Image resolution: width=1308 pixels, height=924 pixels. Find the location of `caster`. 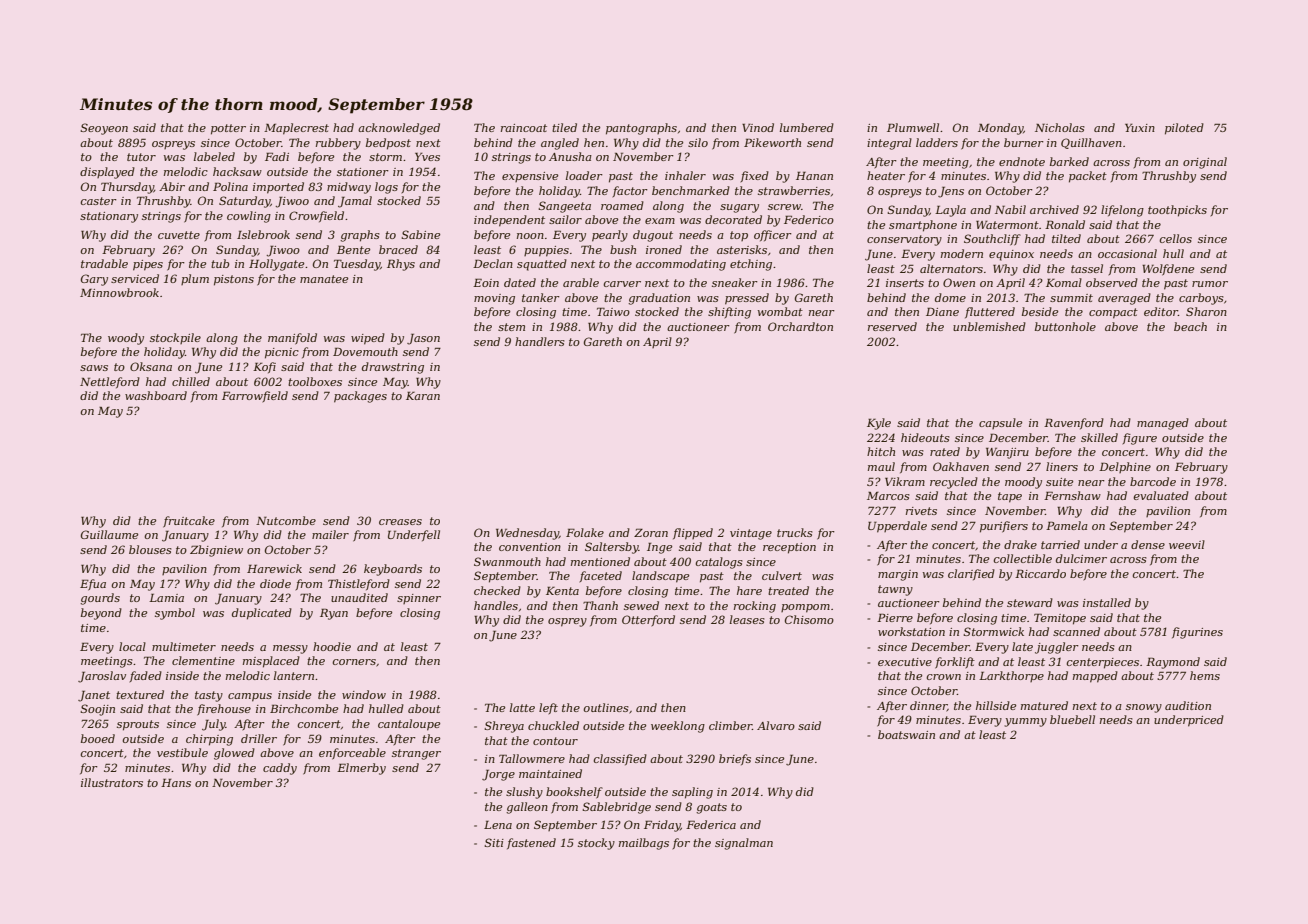

caster is located at coordinates (99, 201).
